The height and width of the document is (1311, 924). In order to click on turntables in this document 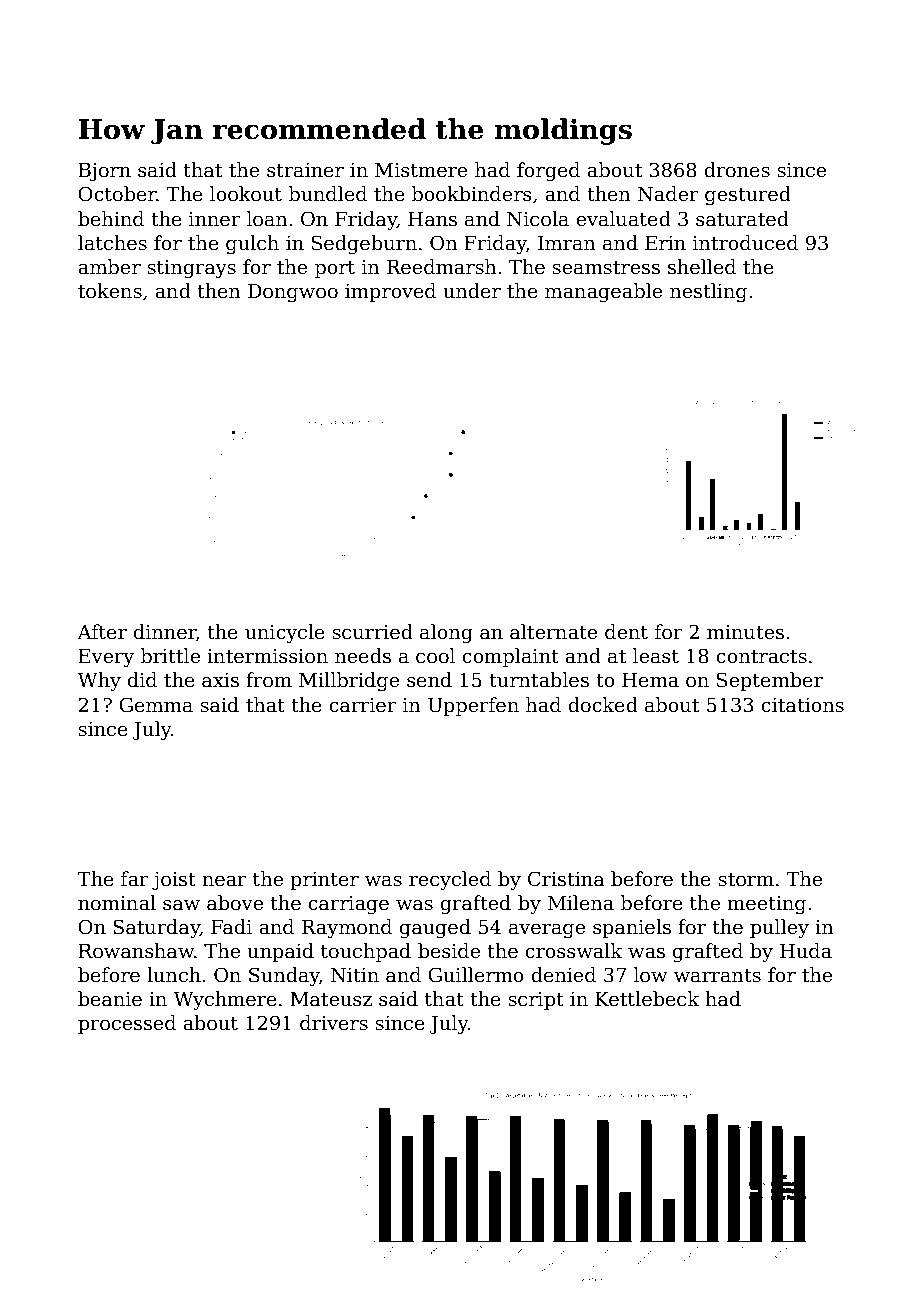, I will do `click(539, 680)`.
